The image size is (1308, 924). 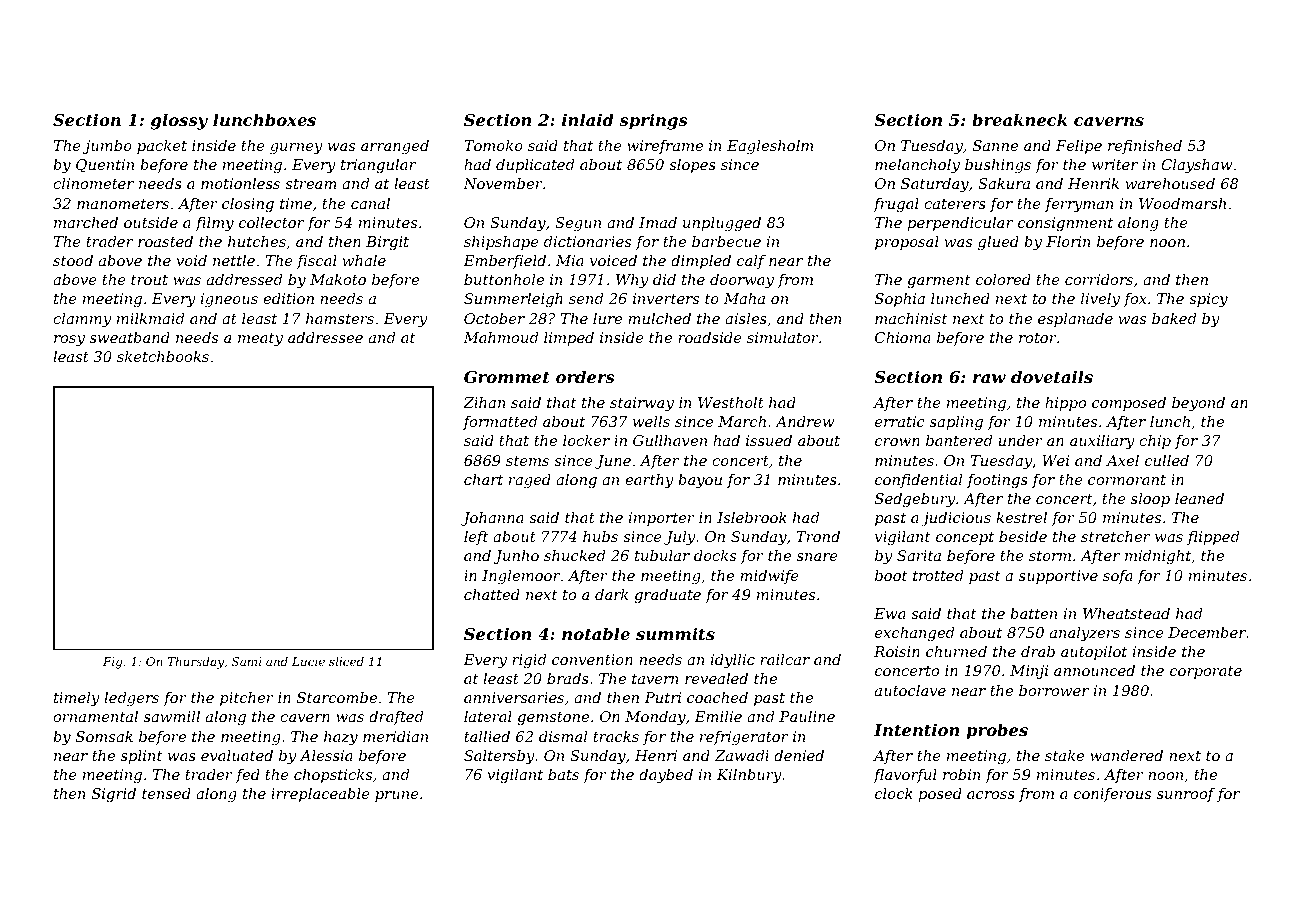 I want to click on November, so click(x=503, y=183).
